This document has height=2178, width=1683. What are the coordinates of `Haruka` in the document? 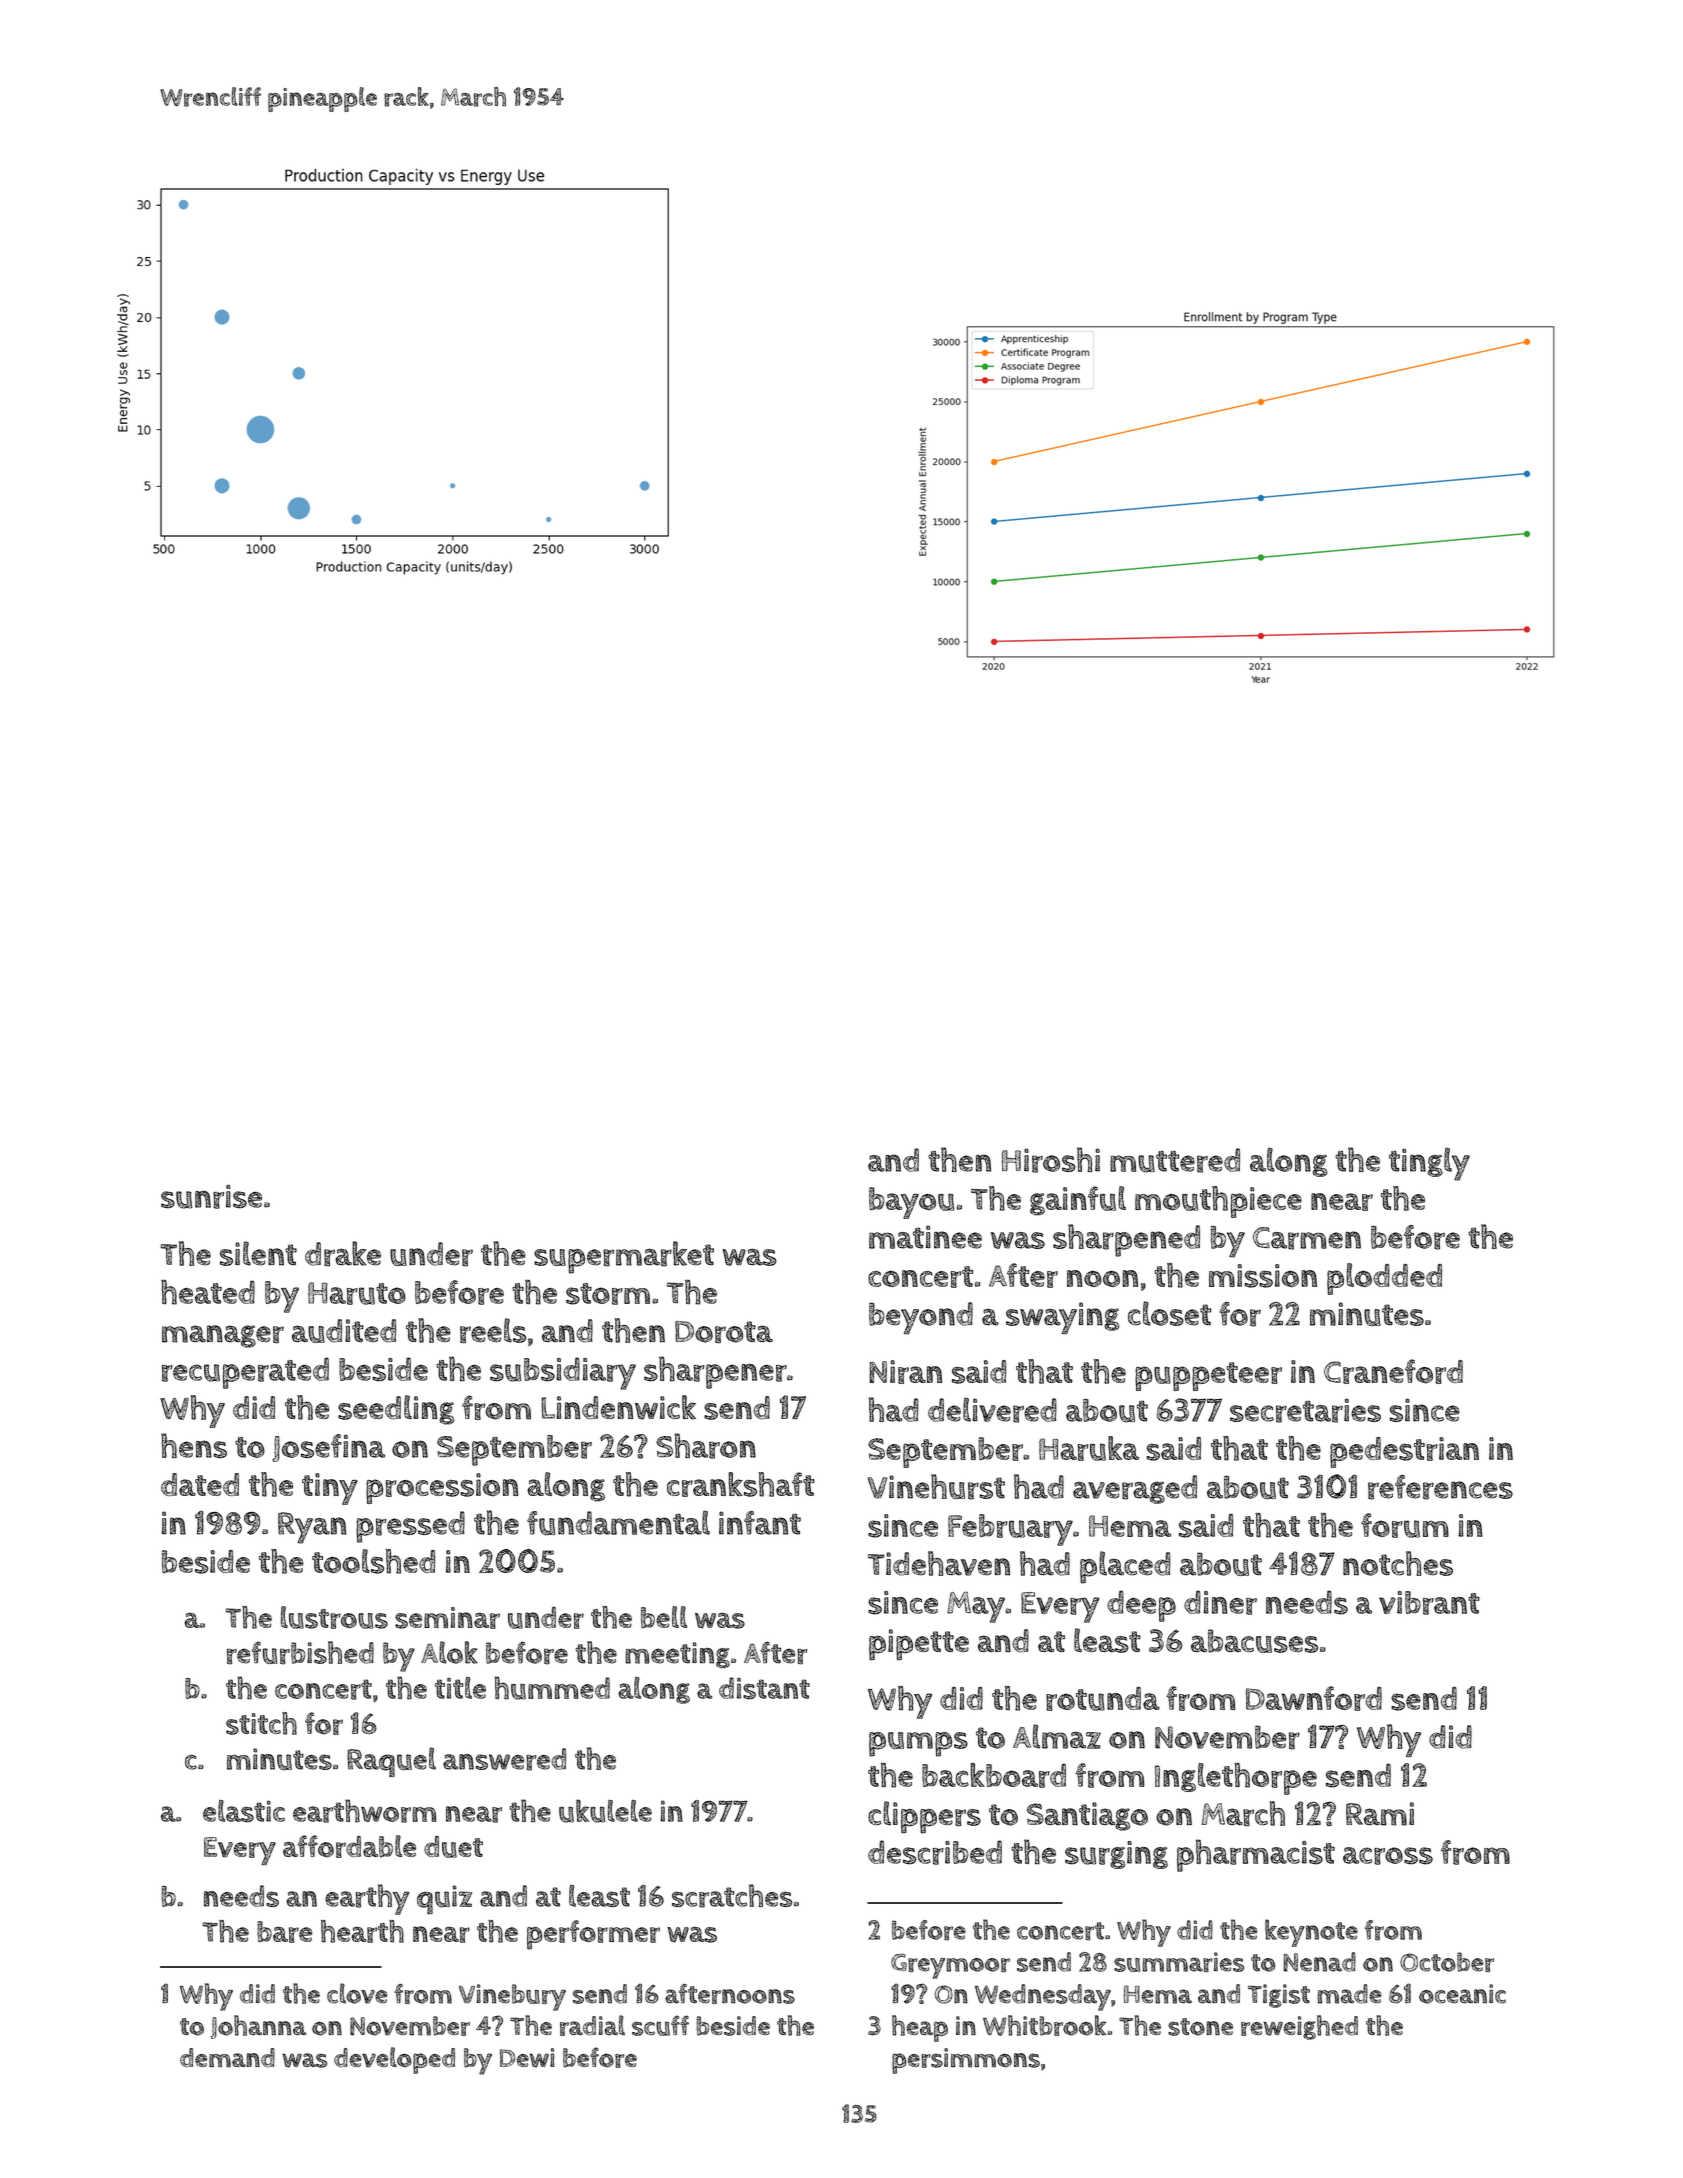 It's located at (1089, 1448).
